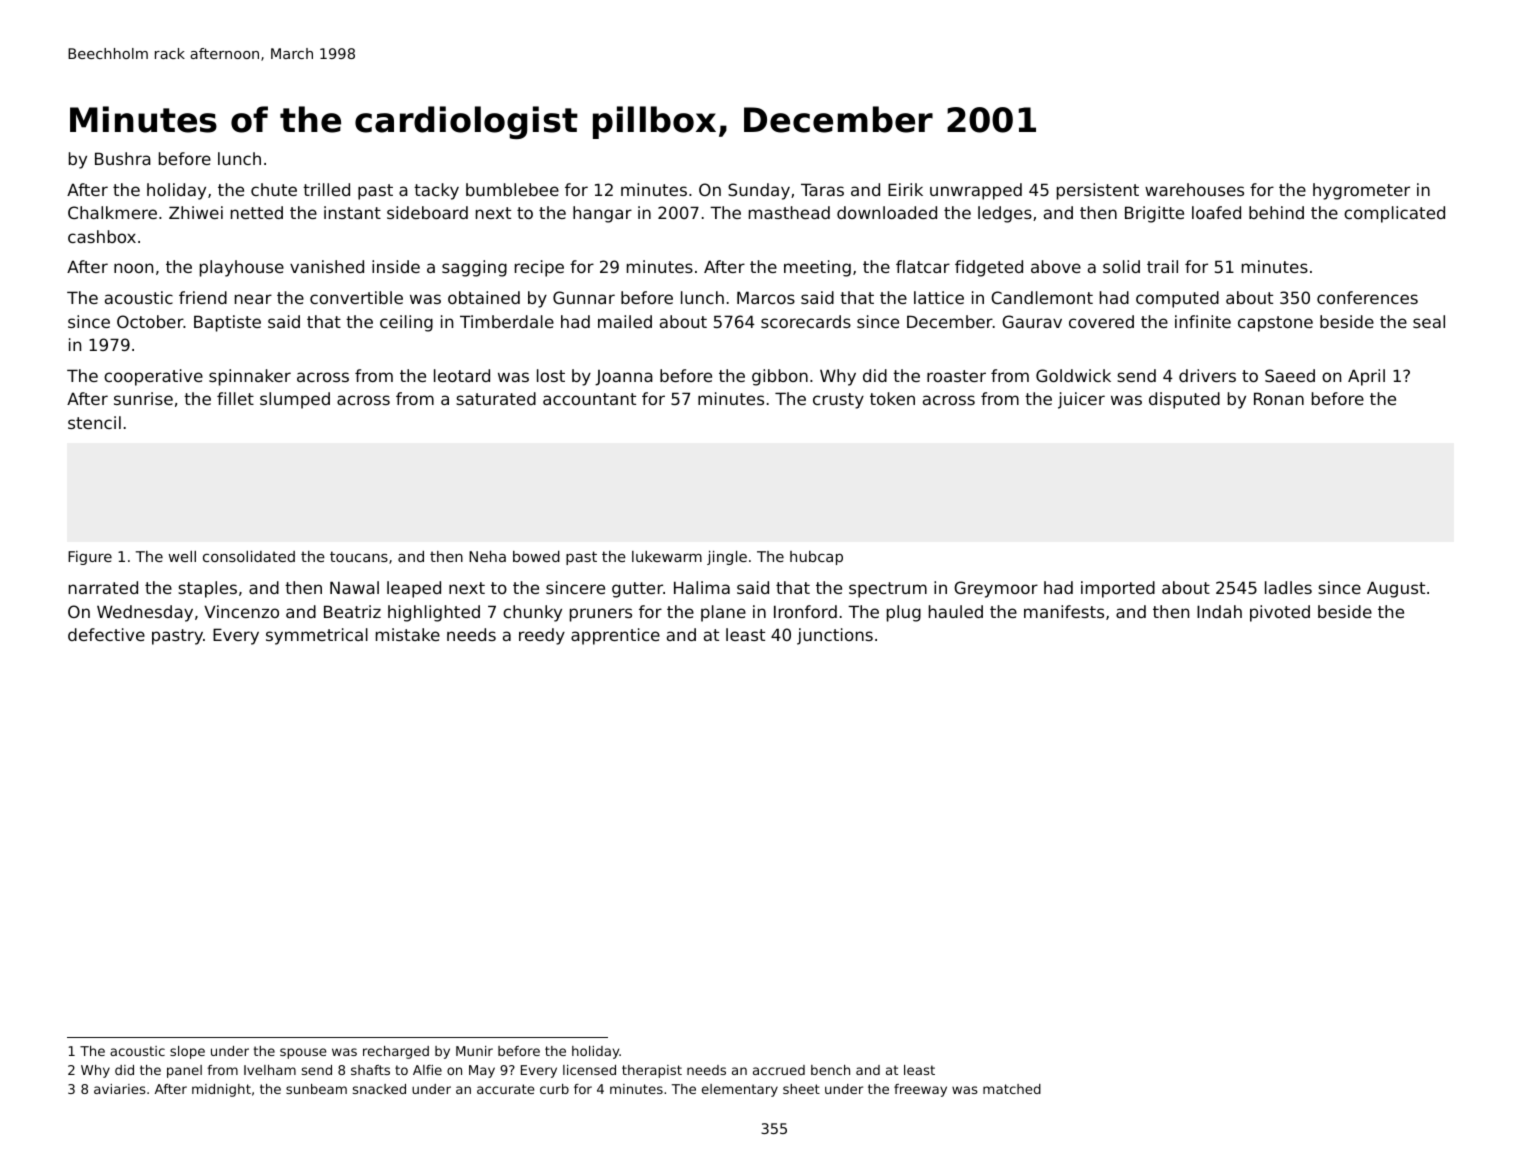 Image resolution: width=1521 pixels, height=1175 pixels. I want to click on apprentice, so click(615, 636).
